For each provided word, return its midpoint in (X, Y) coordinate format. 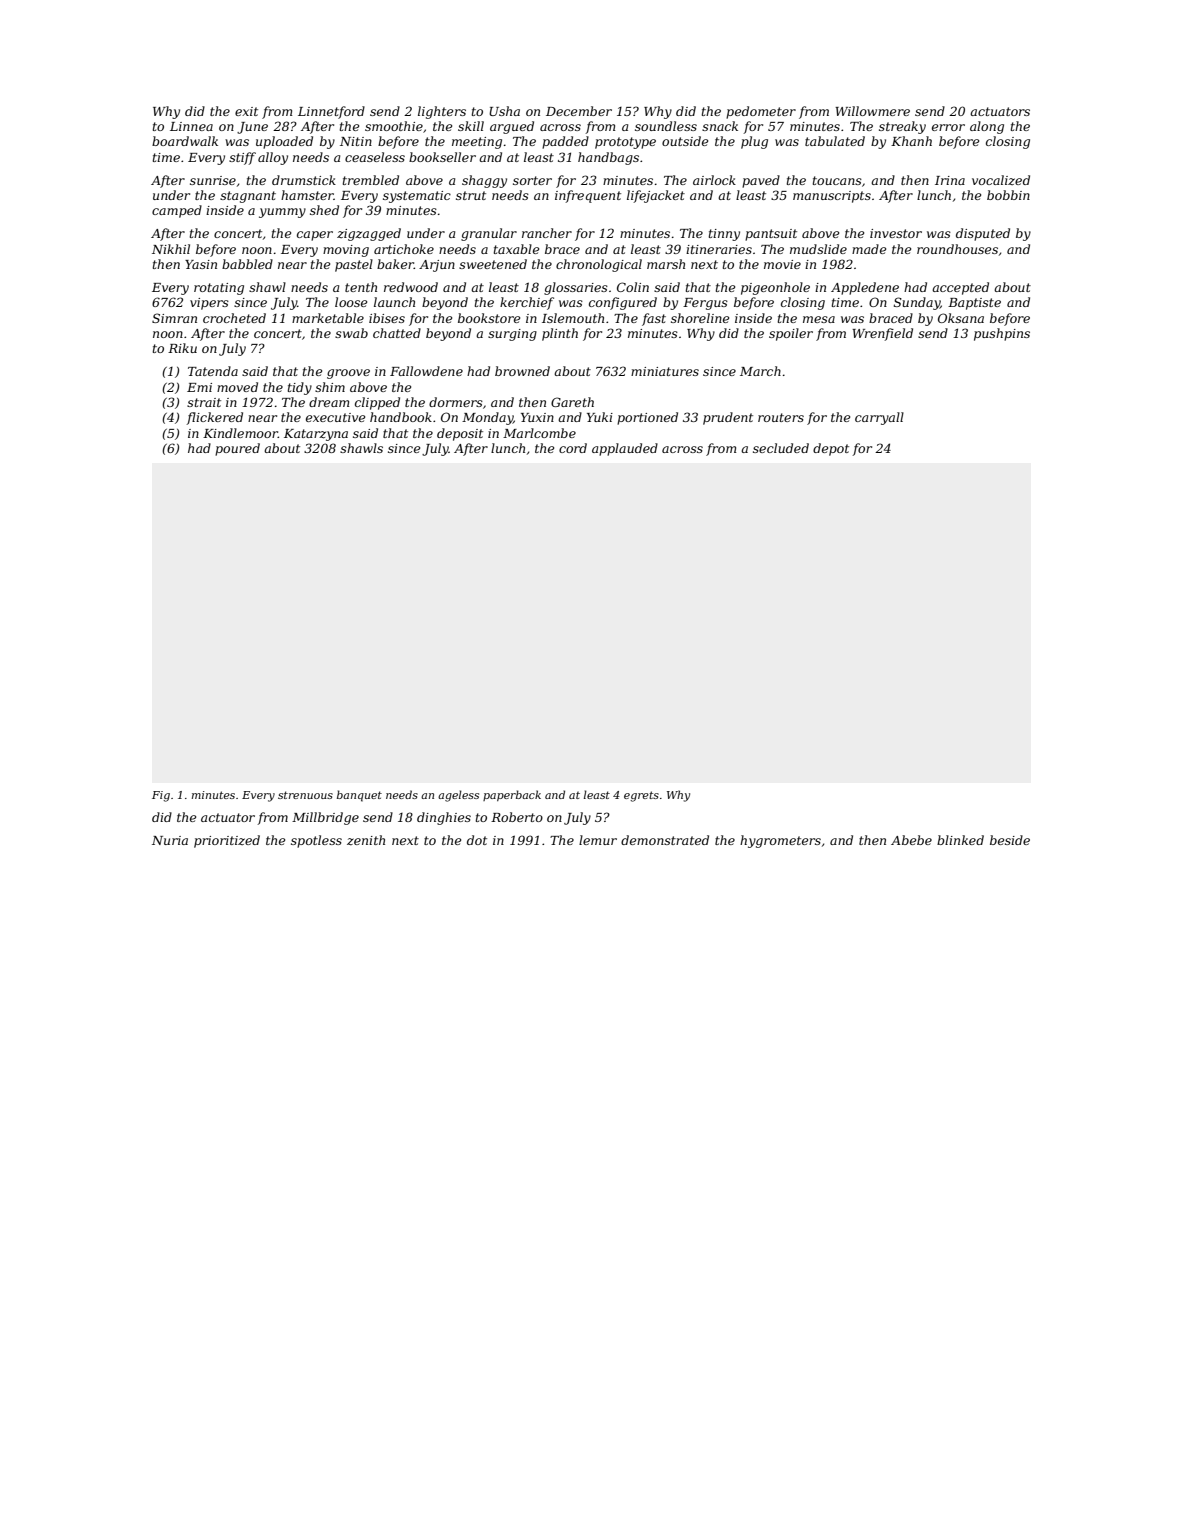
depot (831, 449)
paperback (512, 795)
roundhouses (957, 249)
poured (237, 449)
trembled (371, 180)
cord (573, 448)
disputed (983, 234)
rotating (219, 289)
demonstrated (665, 840)
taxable (516, 249)
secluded (781, 448)
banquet (359, 796)
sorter (532, 180)
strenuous (305, 795)
